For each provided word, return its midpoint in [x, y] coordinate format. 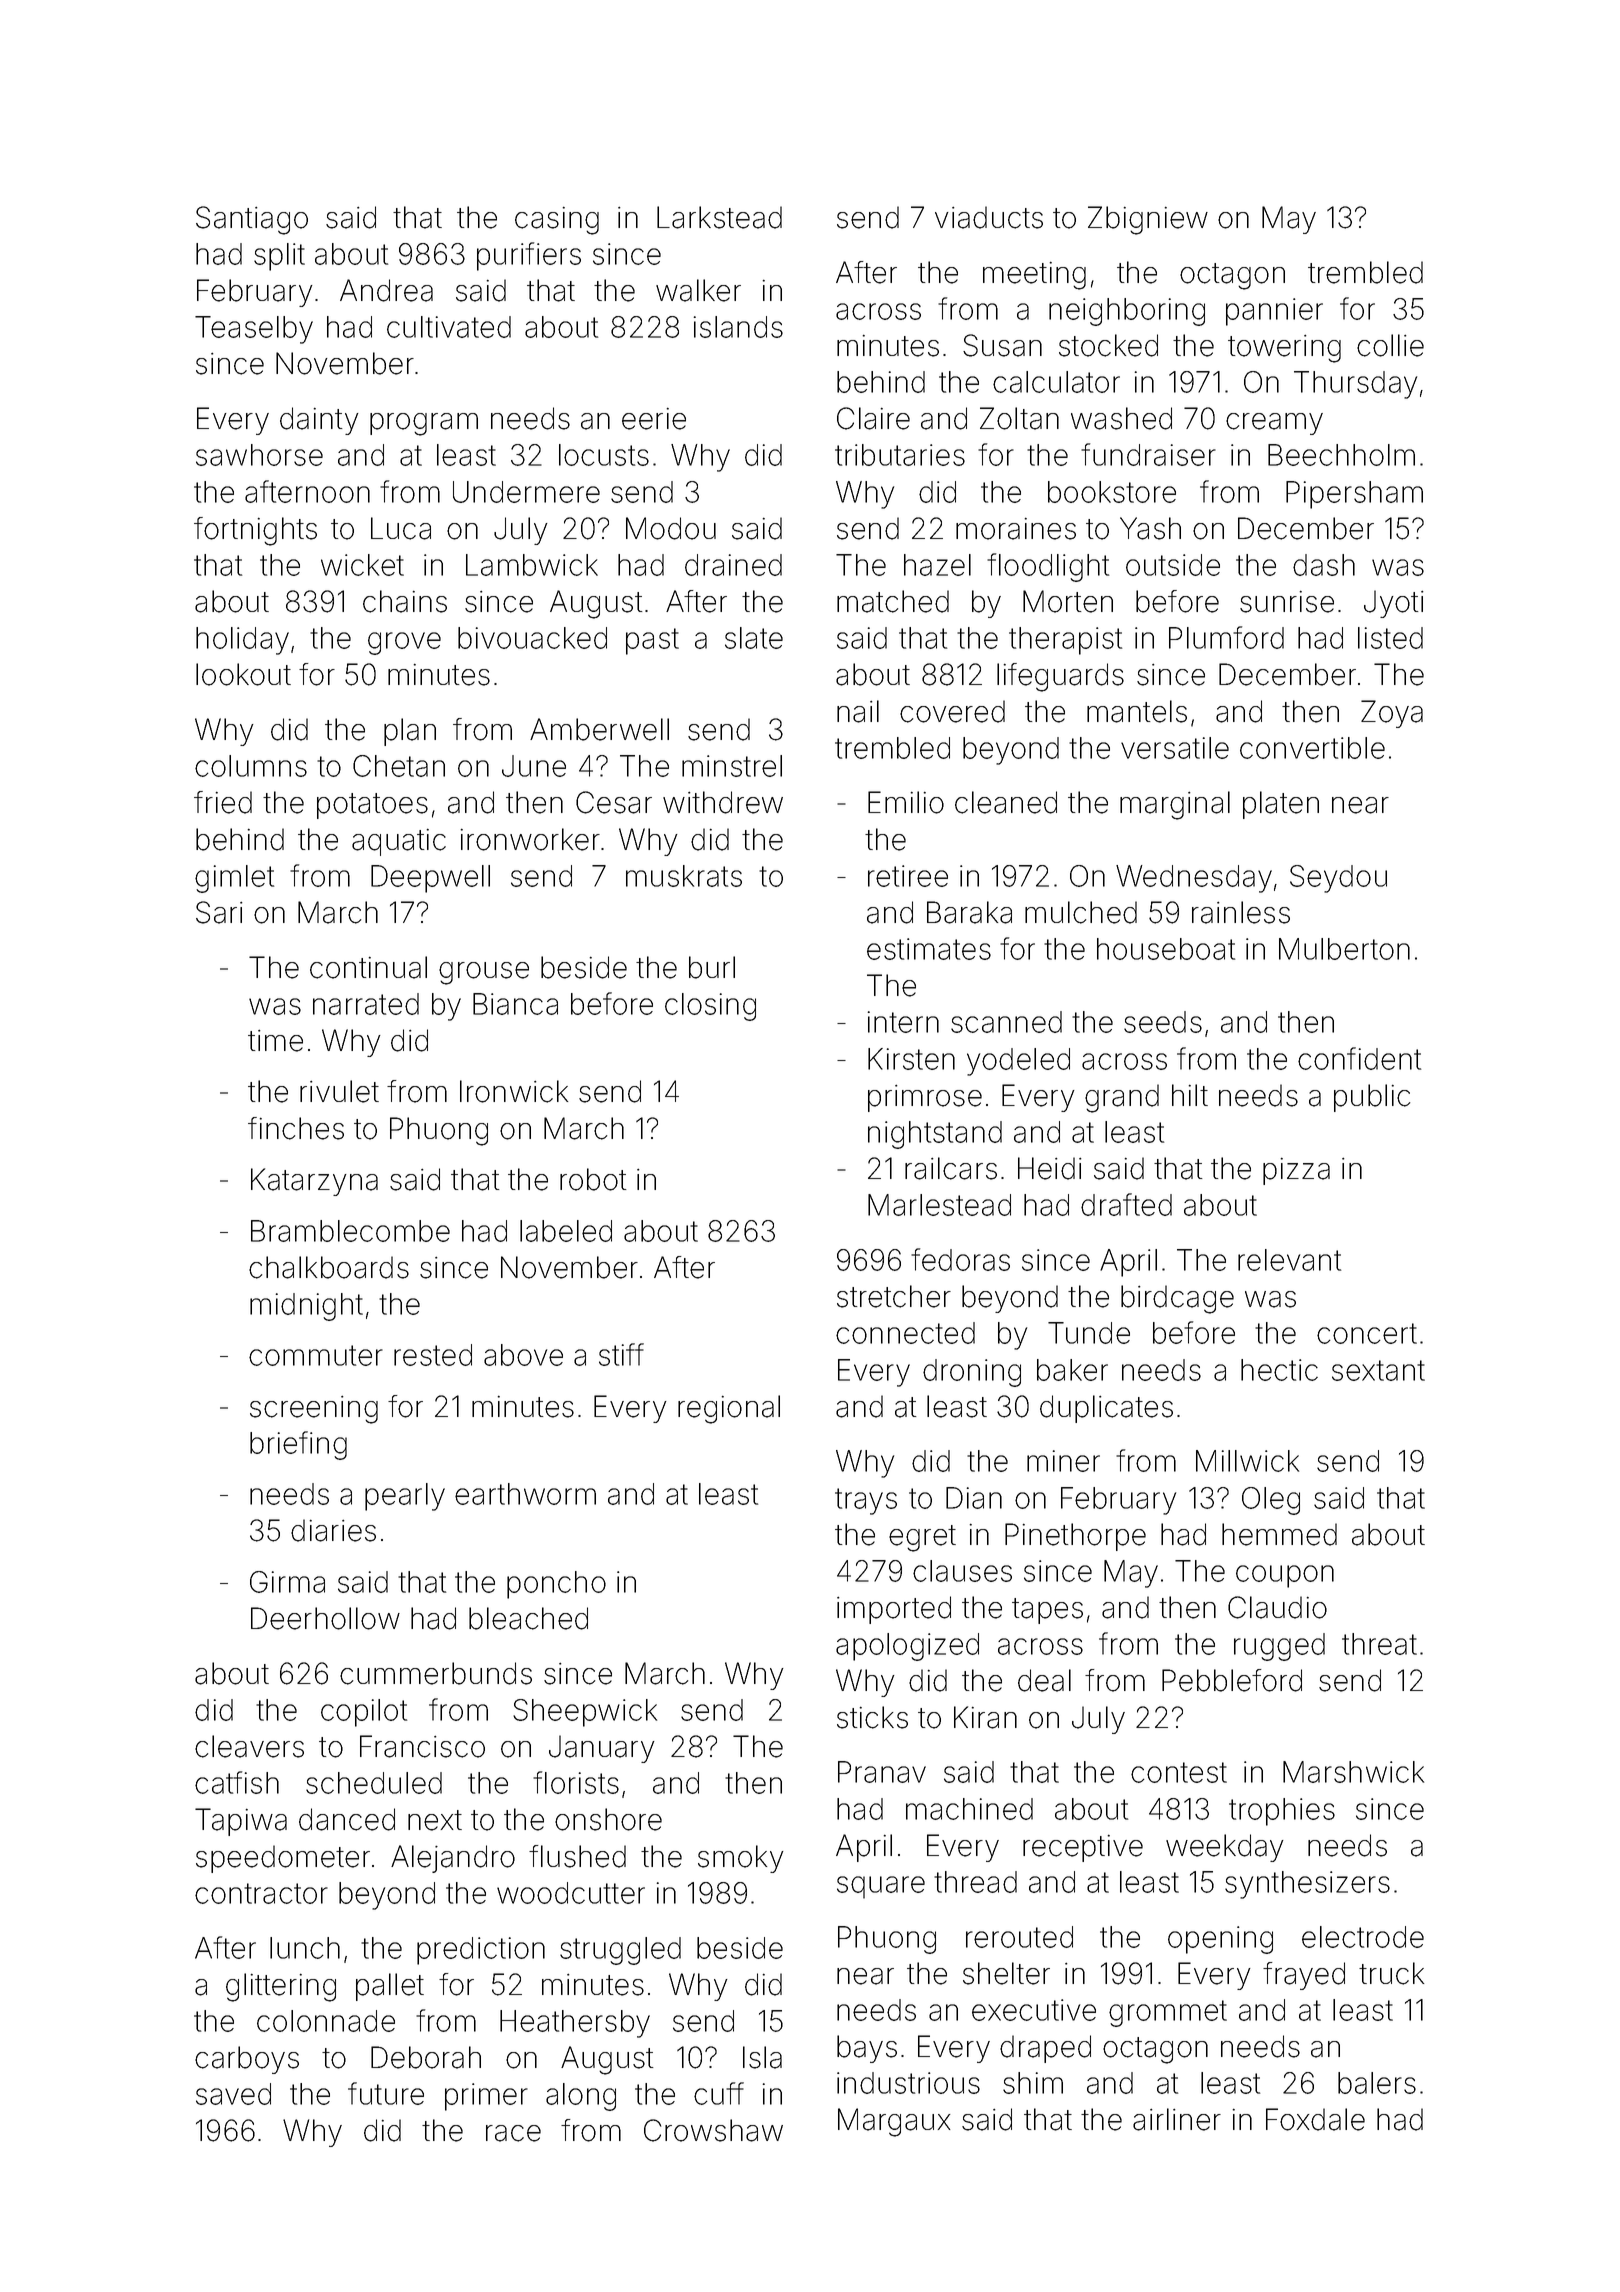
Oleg [1271, 1501]
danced [347, 1819]
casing [557, 221]
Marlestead [939, 1205]
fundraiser [1148, 454]
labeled [566, 1231]
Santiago [252, 220]
